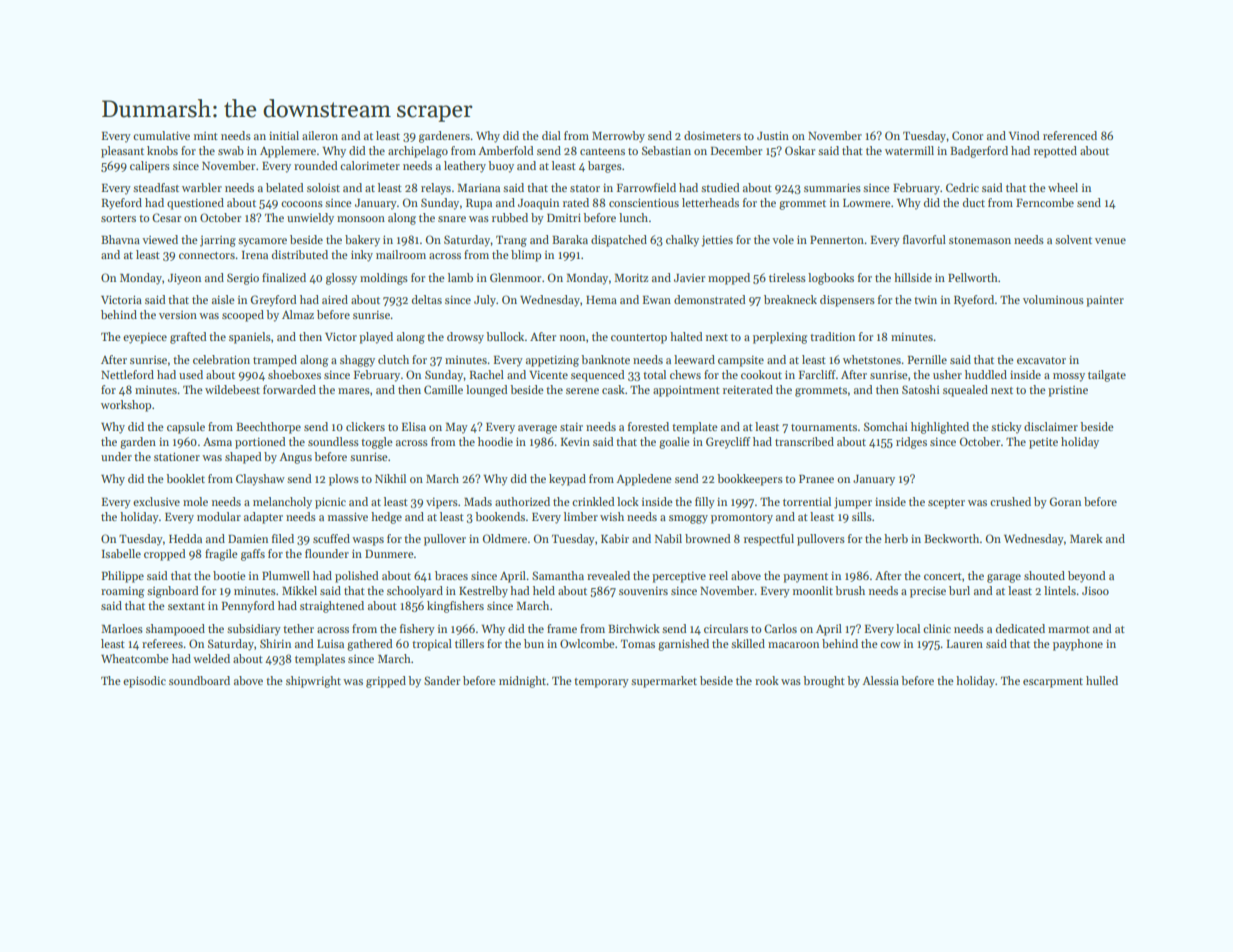 The height and width of the document is (952, 1233). I want to click on Vinod, so click(1024, 135).
